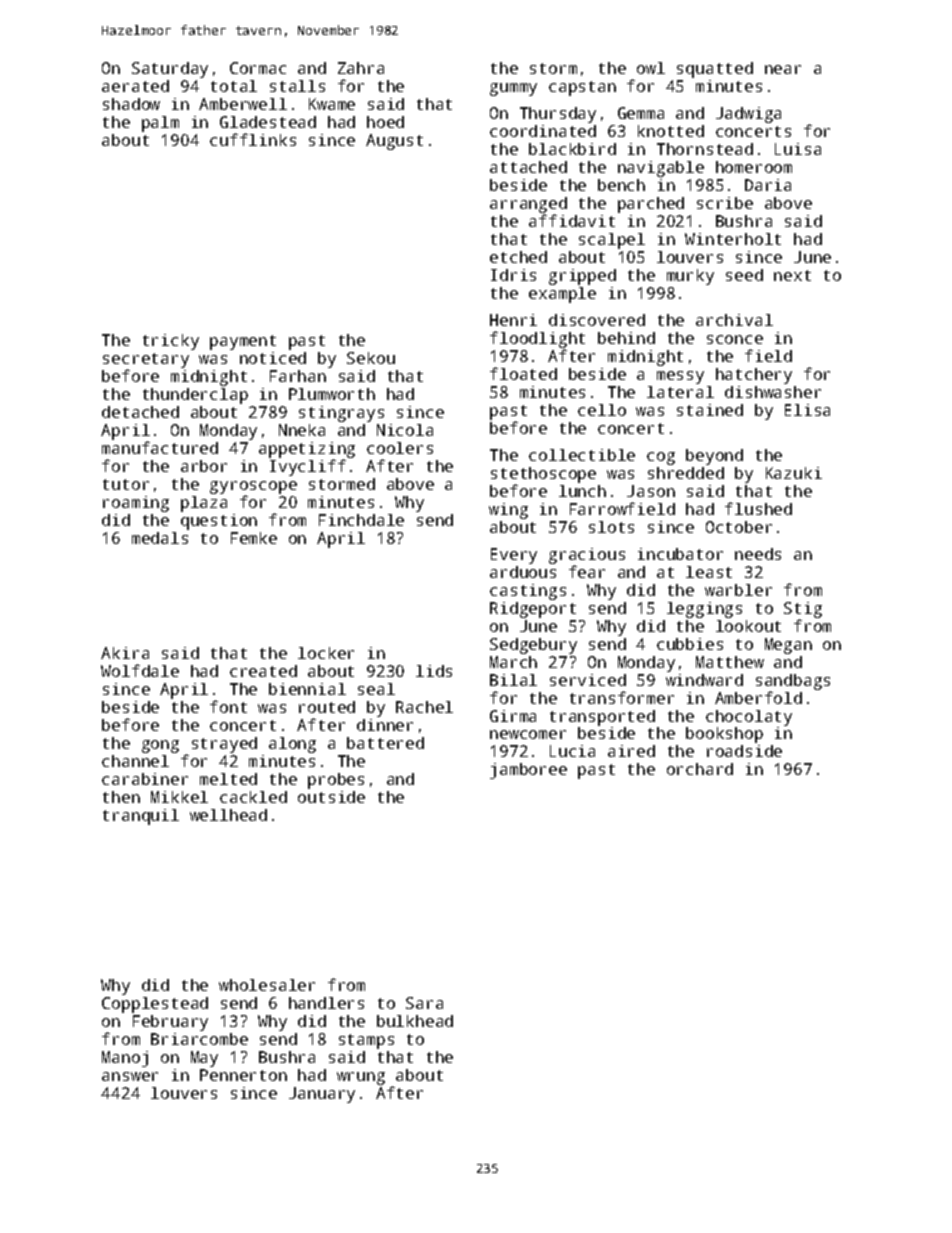 The width and height of the image is (952, 1233). Describe the element at coordinates (371, 358) in the image. I see `Sekou` at that location.
